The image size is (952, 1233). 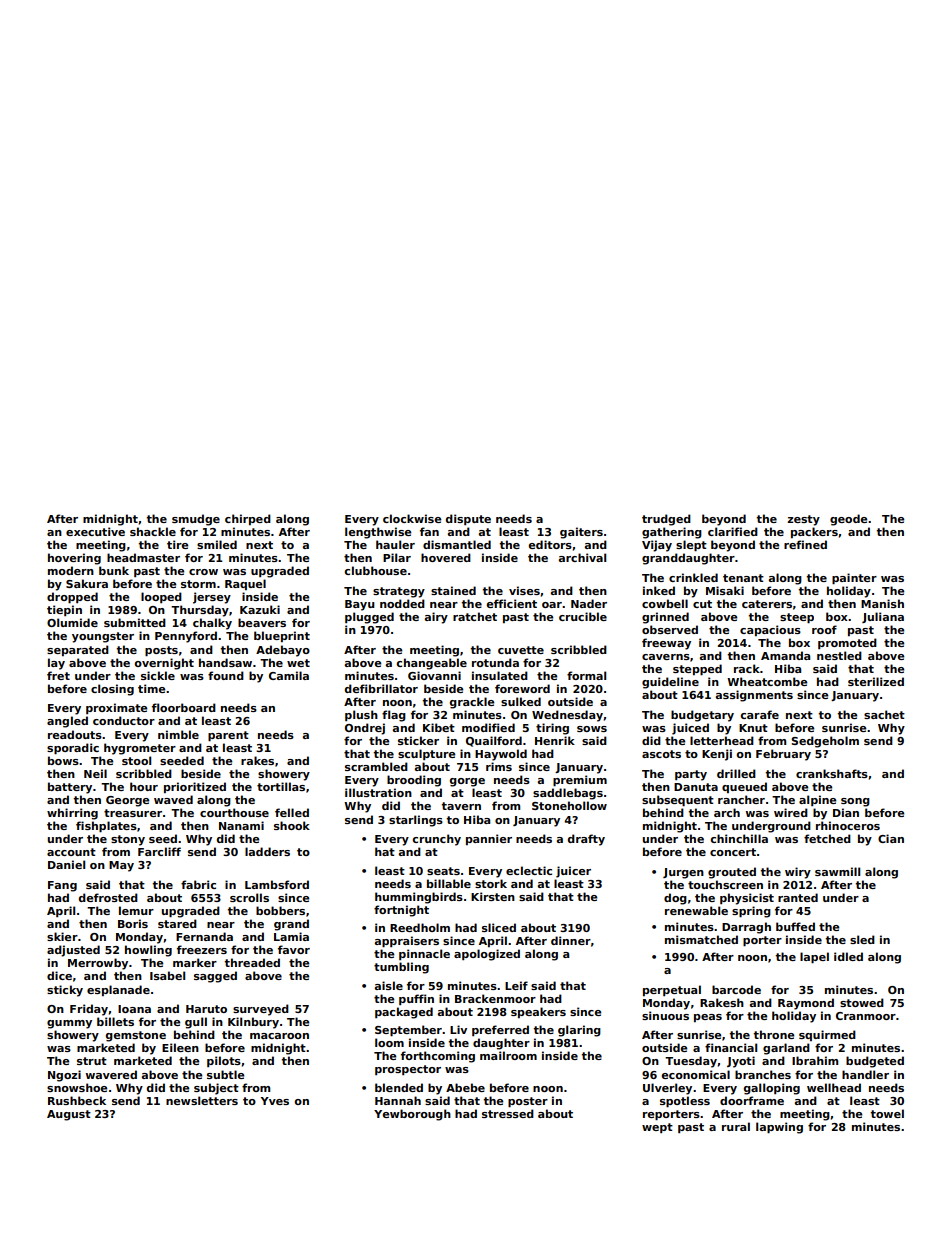 I want to click on dog, so click(x=675, y=899).
